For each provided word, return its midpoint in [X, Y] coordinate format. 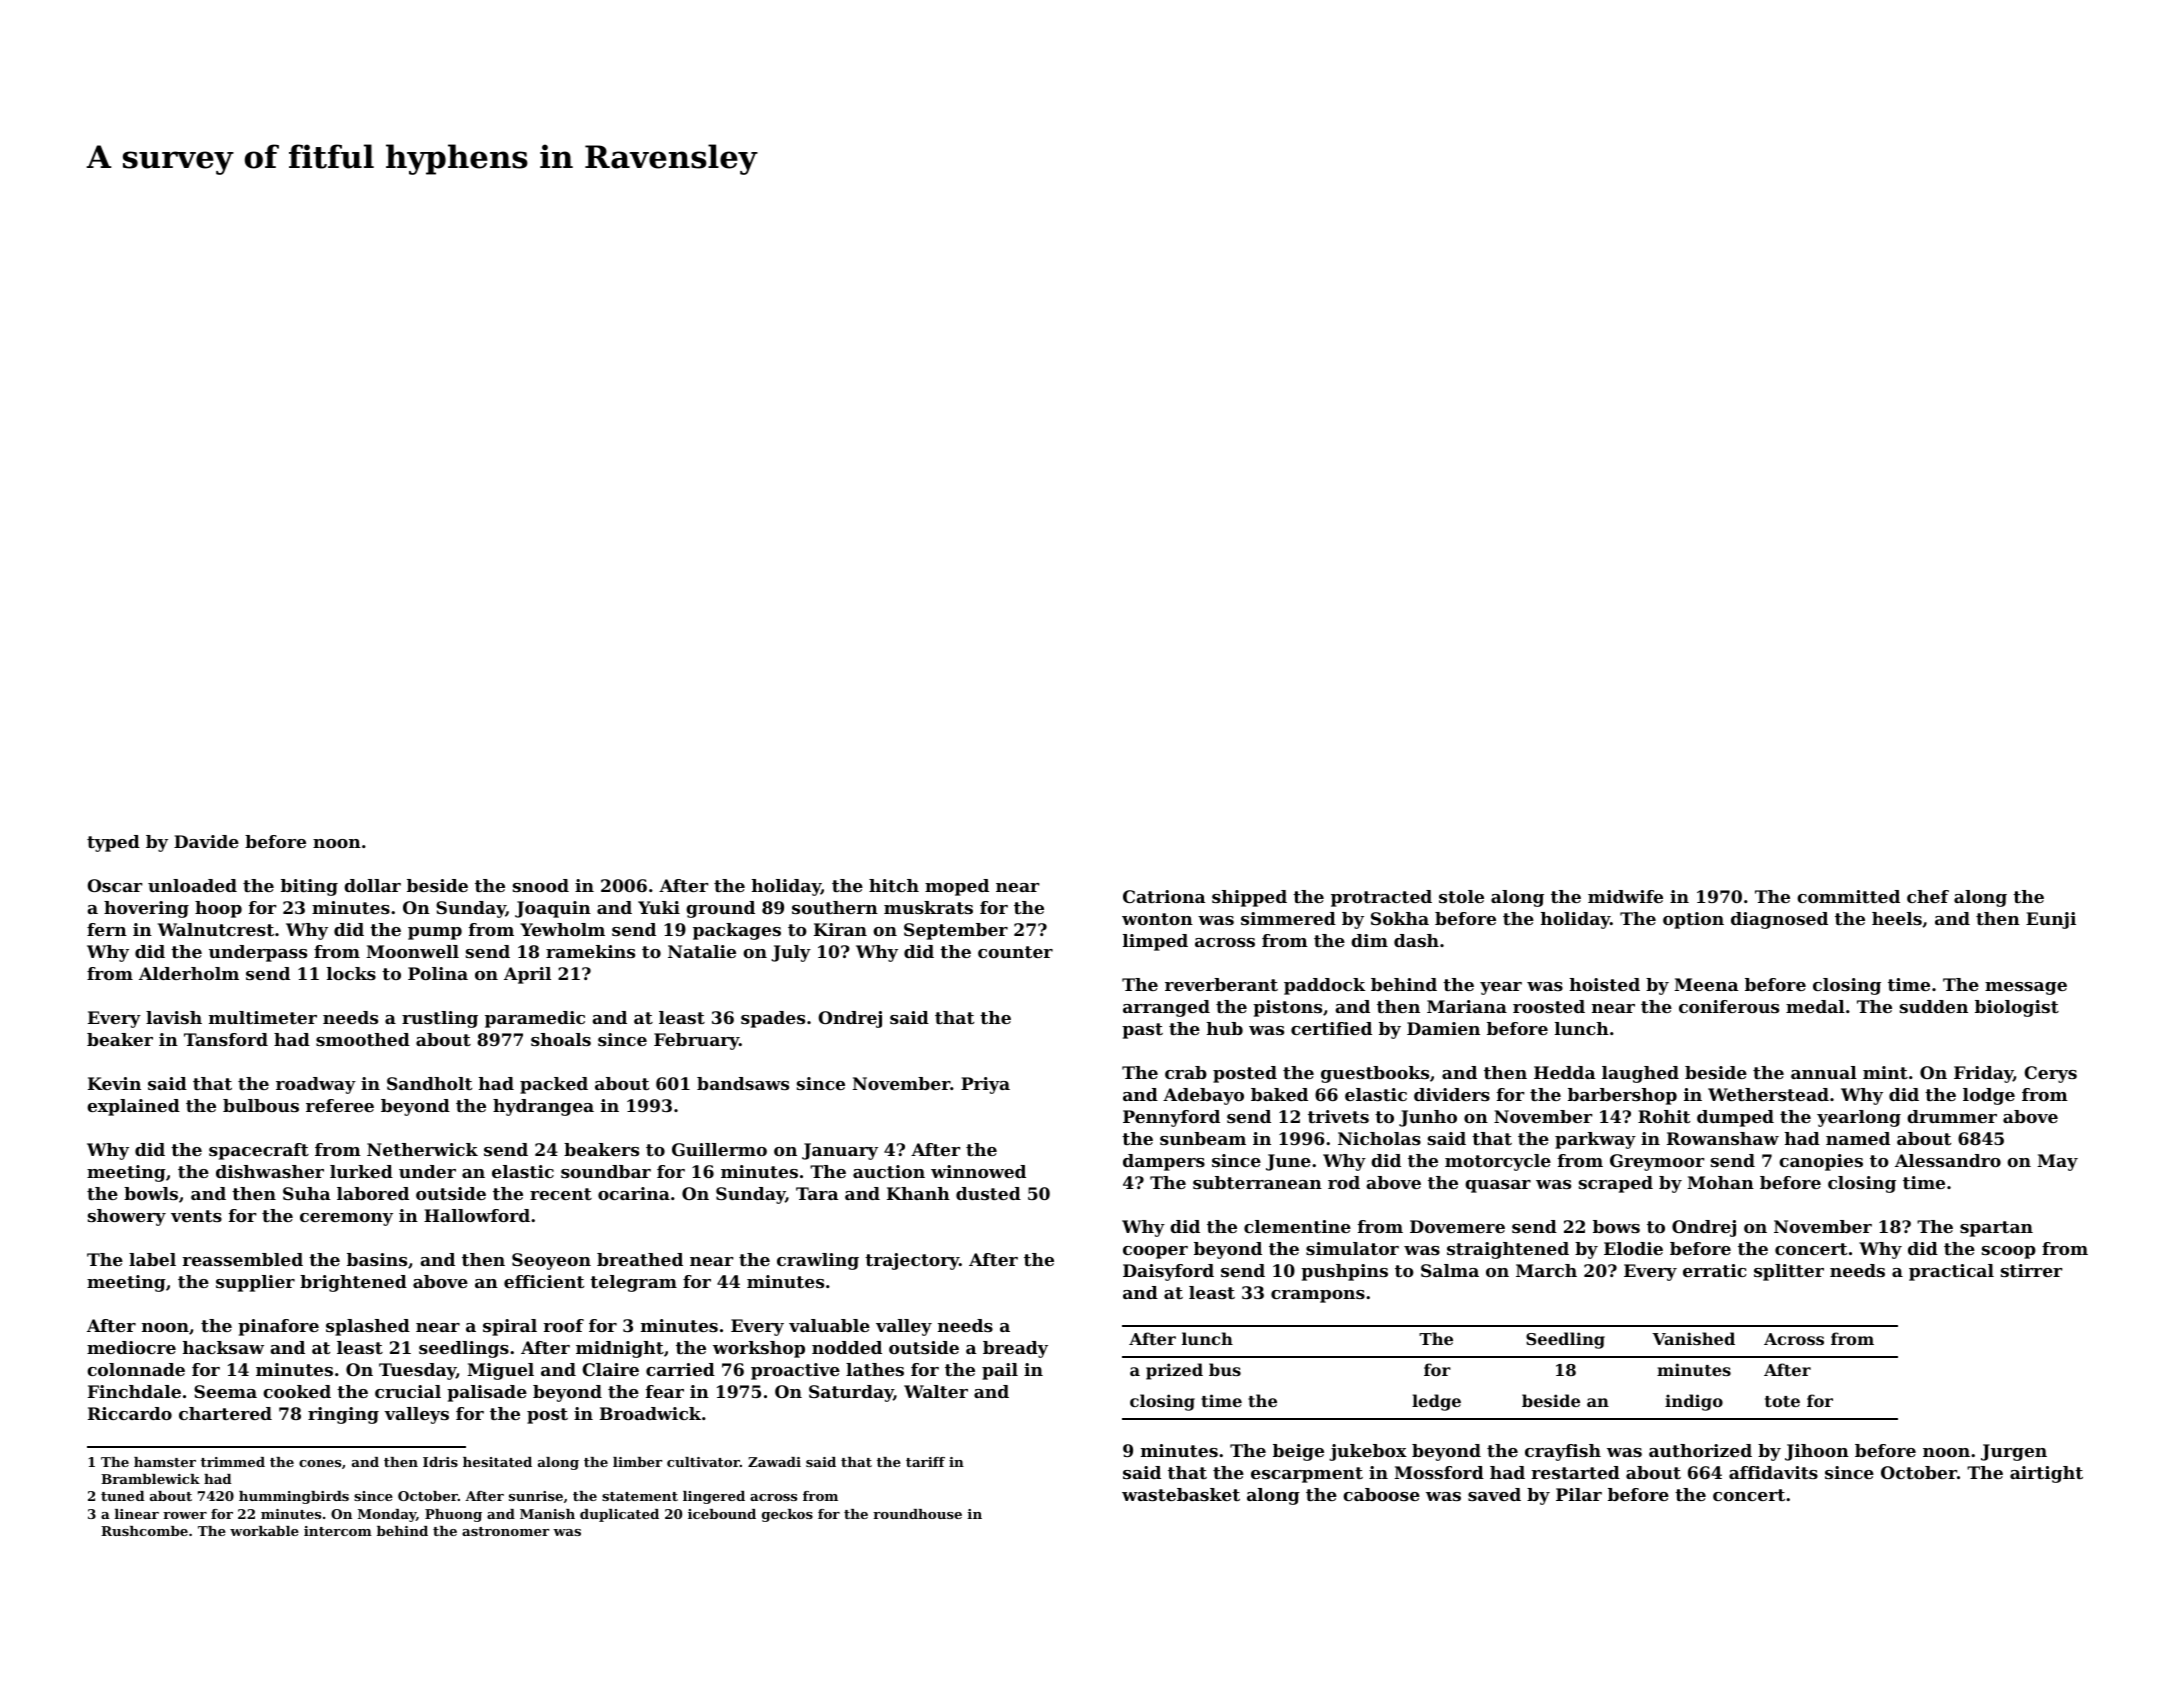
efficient [544, 1281]
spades [773, 1019]
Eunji [2051, 920]
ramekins [590, 951]
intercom [338, 1531]
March [1546, 1270]
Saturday [851, 1393]
